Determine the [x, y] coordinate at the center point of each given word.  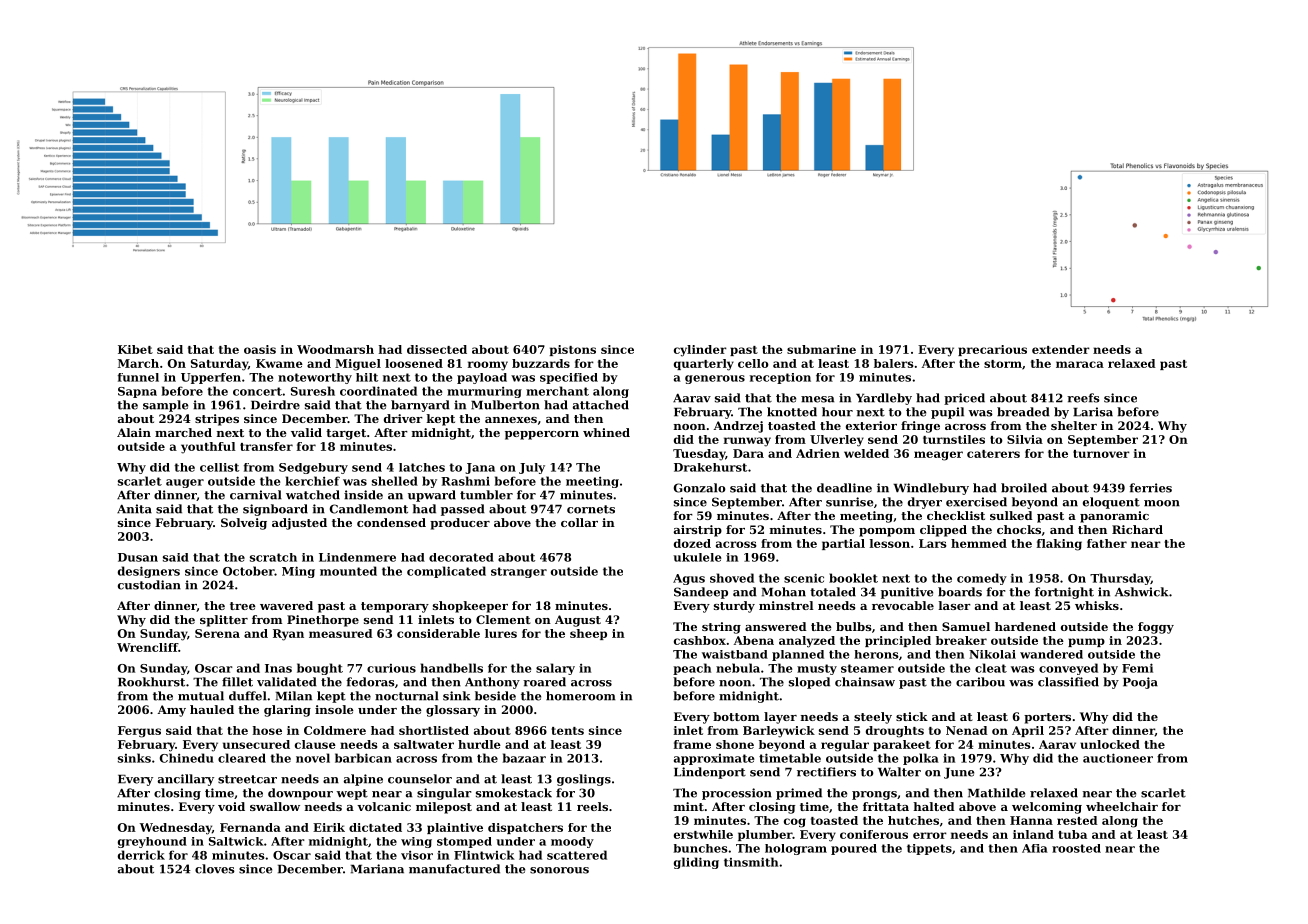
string [721, 628]
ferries [1150, 488]
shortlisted [434, 730]
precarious [992, 350]
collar [579, 522]
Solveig [244, 524]
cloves [215, 869]
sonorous [559, 870]
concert [257, 391]
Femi [1137, 668]
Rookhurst [151, 682]
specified [569, 378]
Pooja [1140, 683]
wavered [286, 605]
